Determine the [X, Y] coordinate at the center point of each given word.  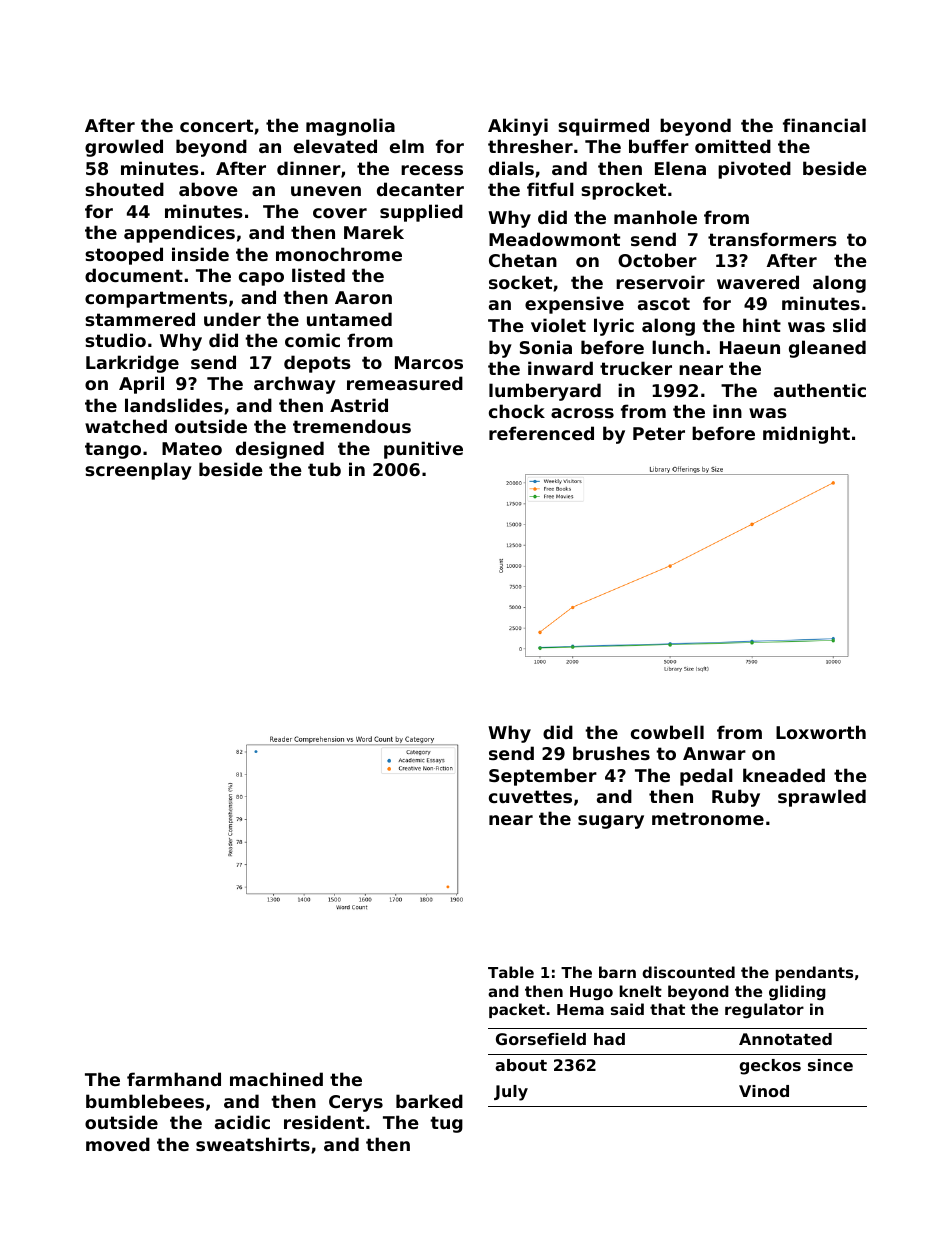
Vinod [764, 1091]
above [208, 189]
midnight [806, 435]
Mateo [192, 448]
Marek [374, 232]
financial [824, 125]
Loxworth [821, 732]
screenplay [138, 471]
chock [517, 411]
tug [446, 1124]
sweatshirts [253, 1144]
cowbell [667, 732]
